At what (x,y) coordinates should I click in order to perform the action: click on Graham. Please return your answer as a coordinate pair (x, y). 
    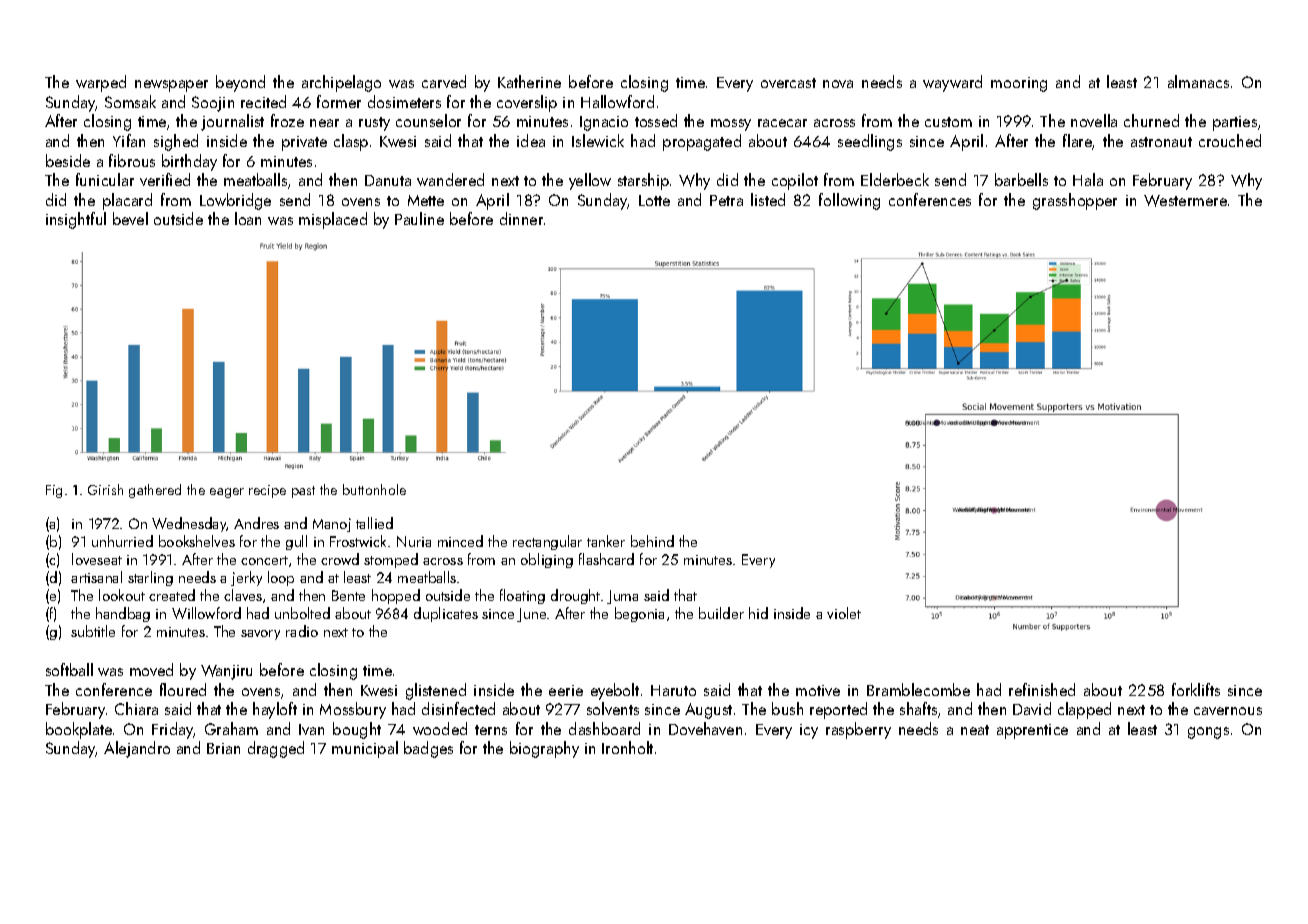
    Looking at the image, I should click on (231, 728).
